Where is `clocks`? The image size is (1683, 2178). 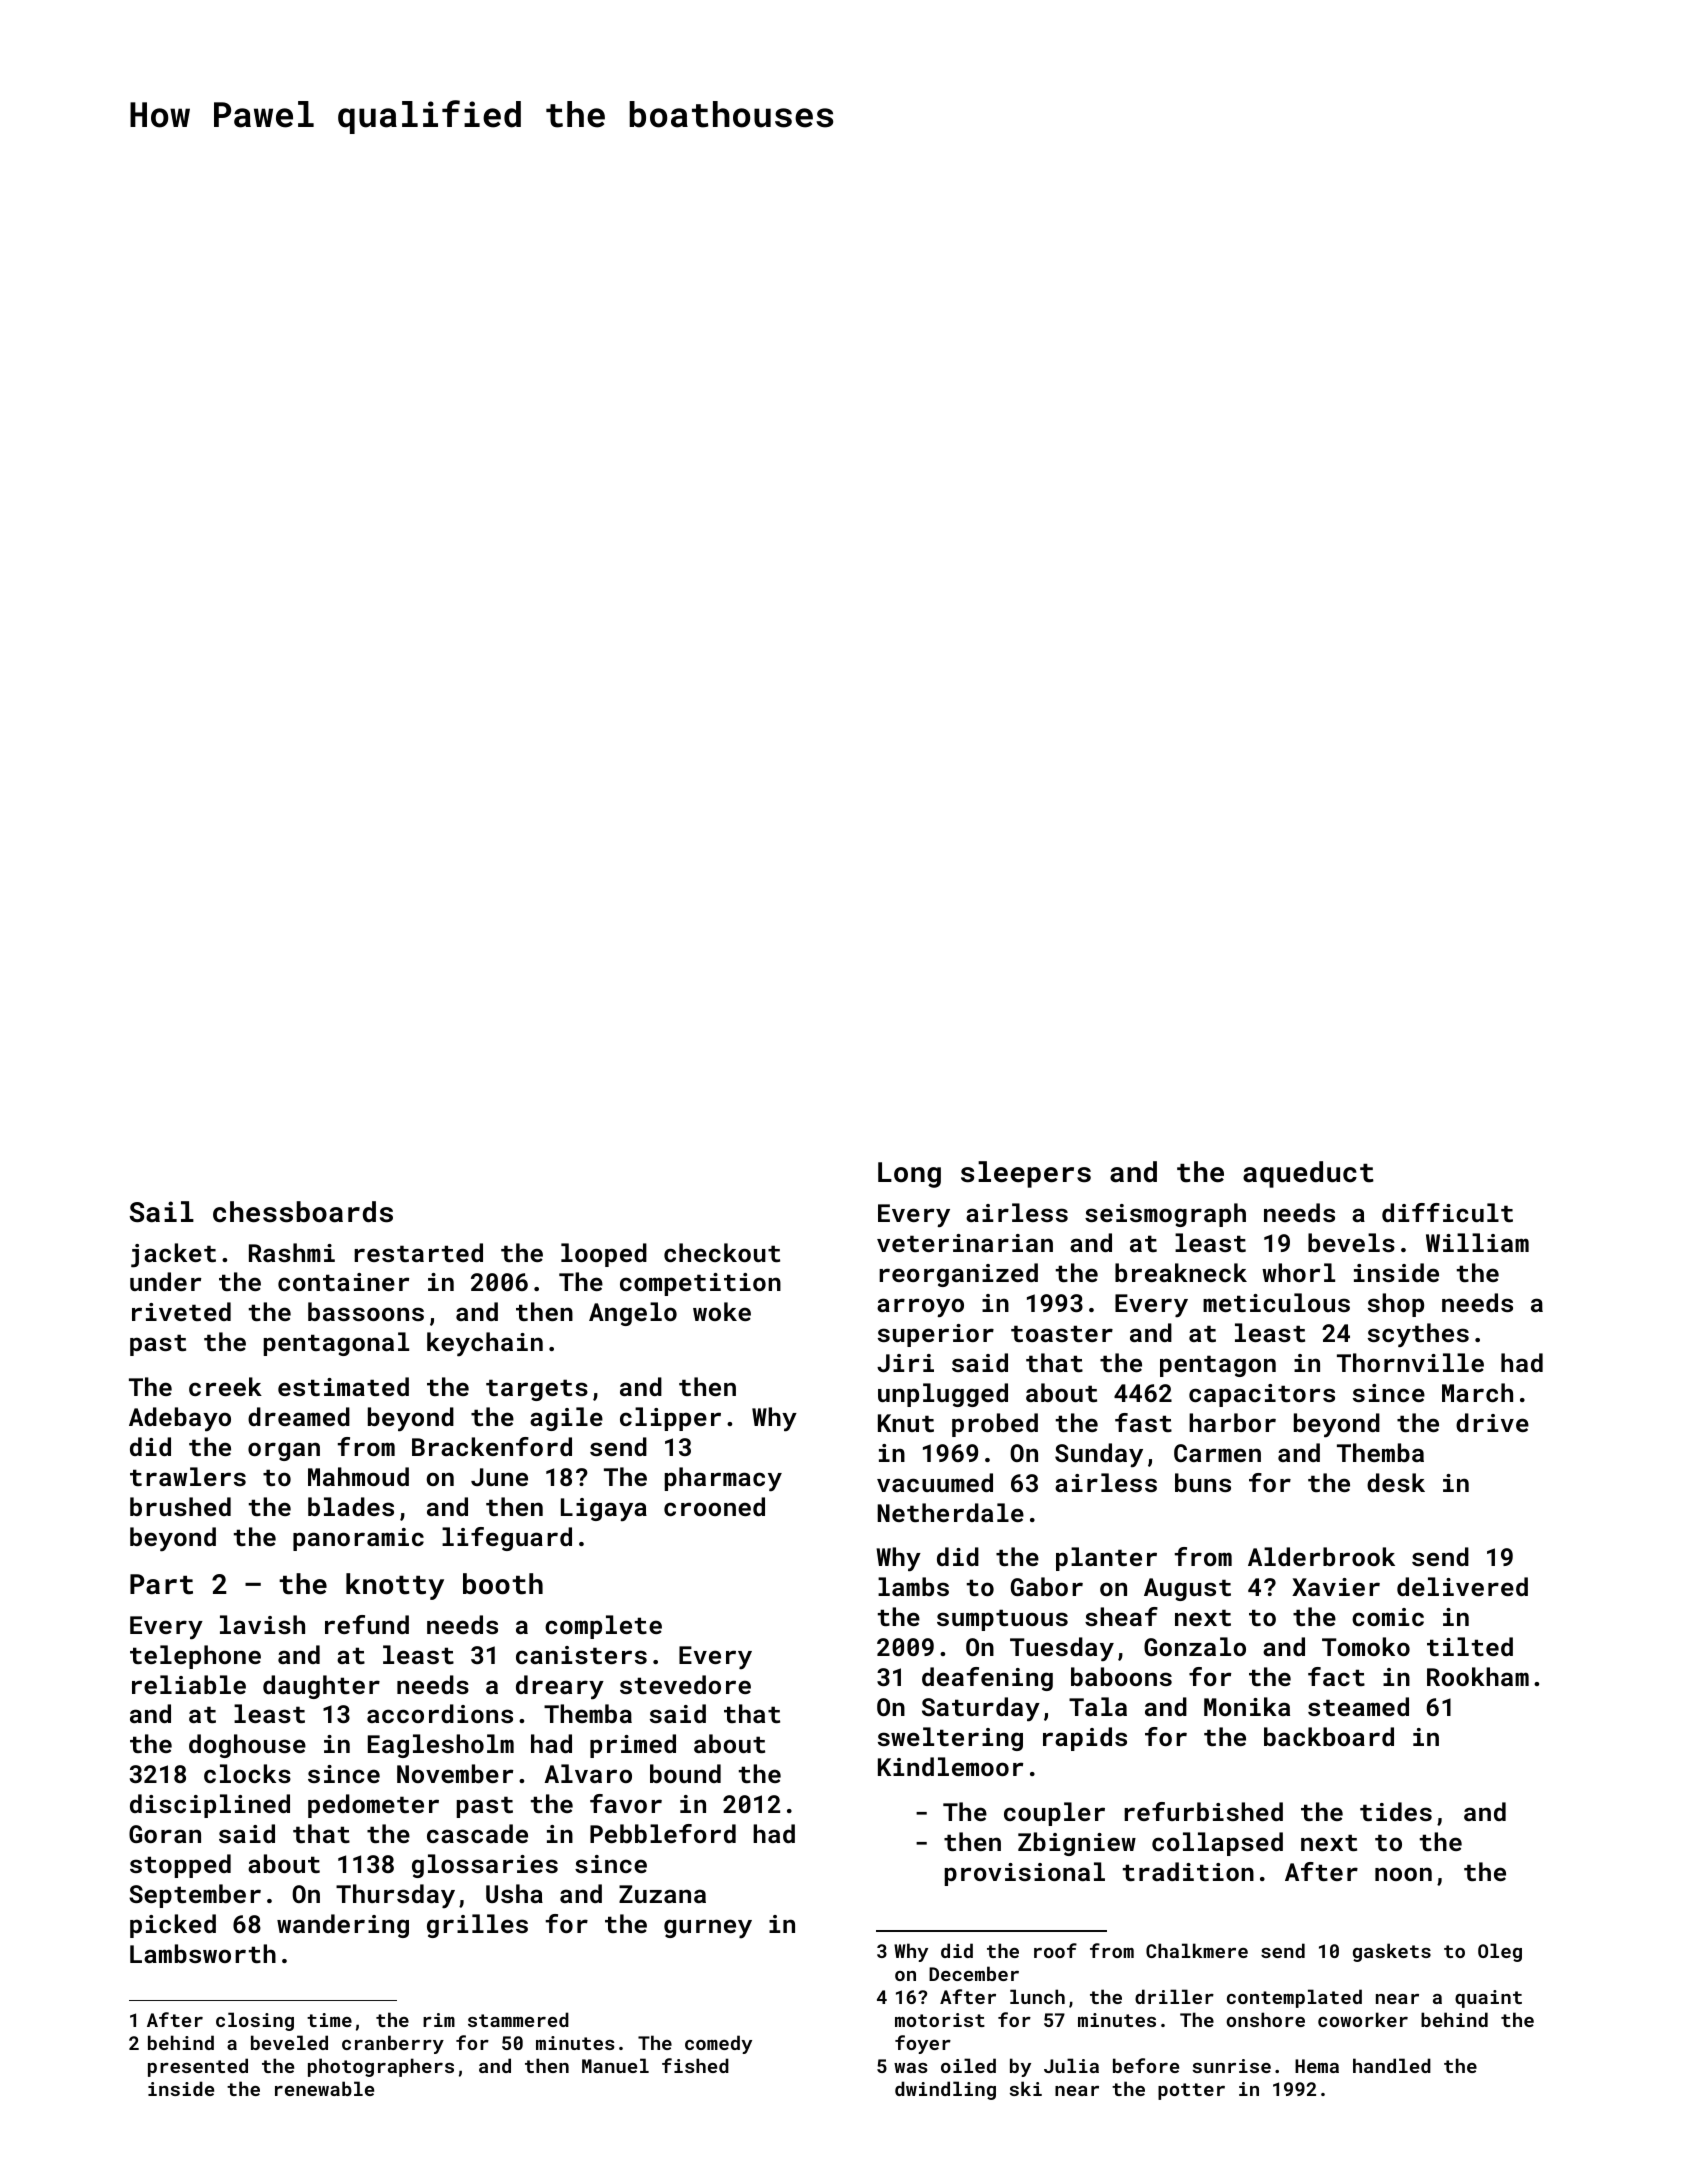 clocks is located at coordinates (247, 1773).
